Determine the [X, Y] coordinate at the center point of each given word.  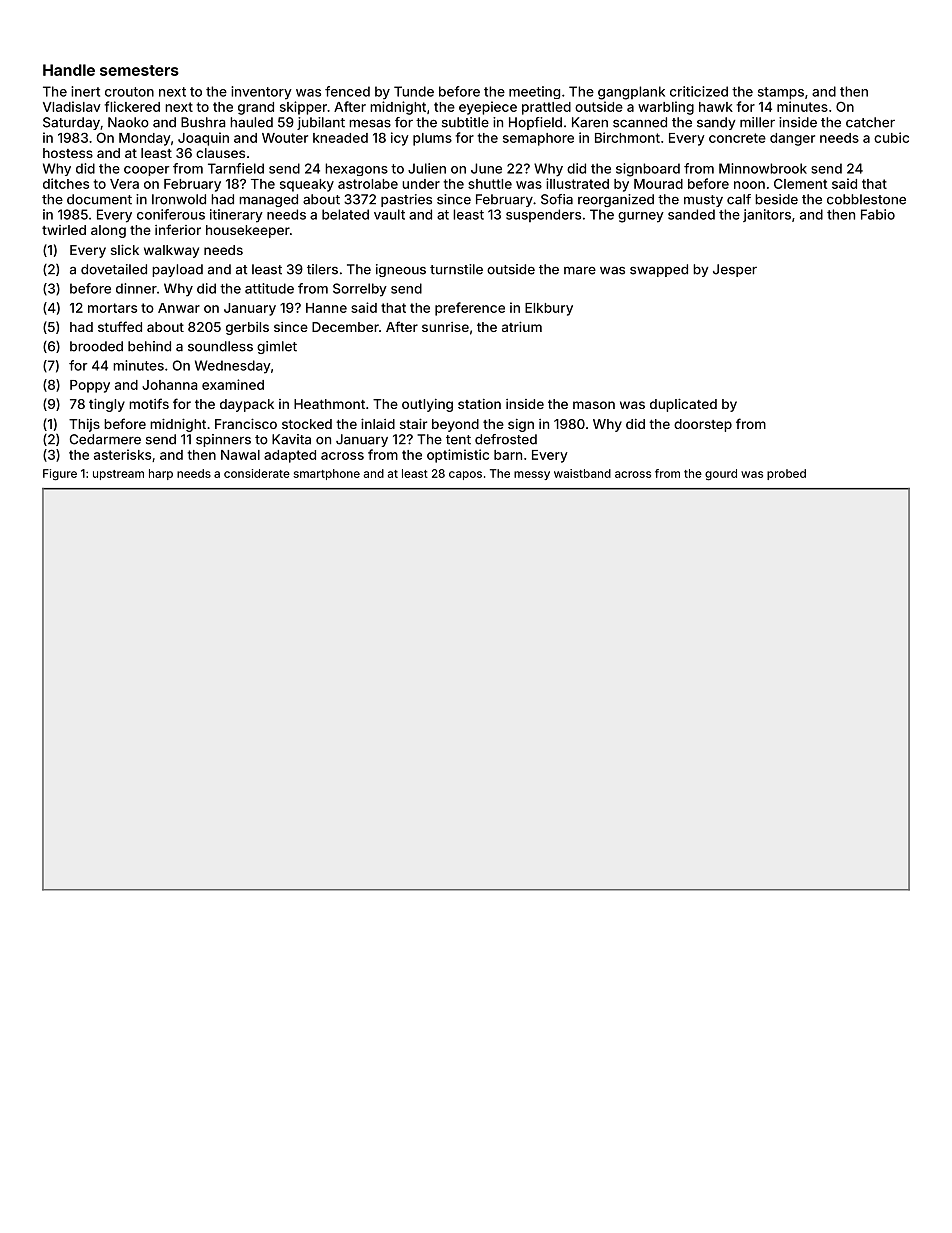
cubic [891, 137]
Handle [69, 70]
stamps [781, 93]
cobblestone [866, 199]
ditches [66, 183]
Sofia [557, 199]
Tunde [414, 91]
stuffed [120, 326]
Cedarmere [105, 439]
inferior [178, 229]
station [479, 404]
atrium [522, 326]
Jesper [735, 270]
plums [432, 139]
